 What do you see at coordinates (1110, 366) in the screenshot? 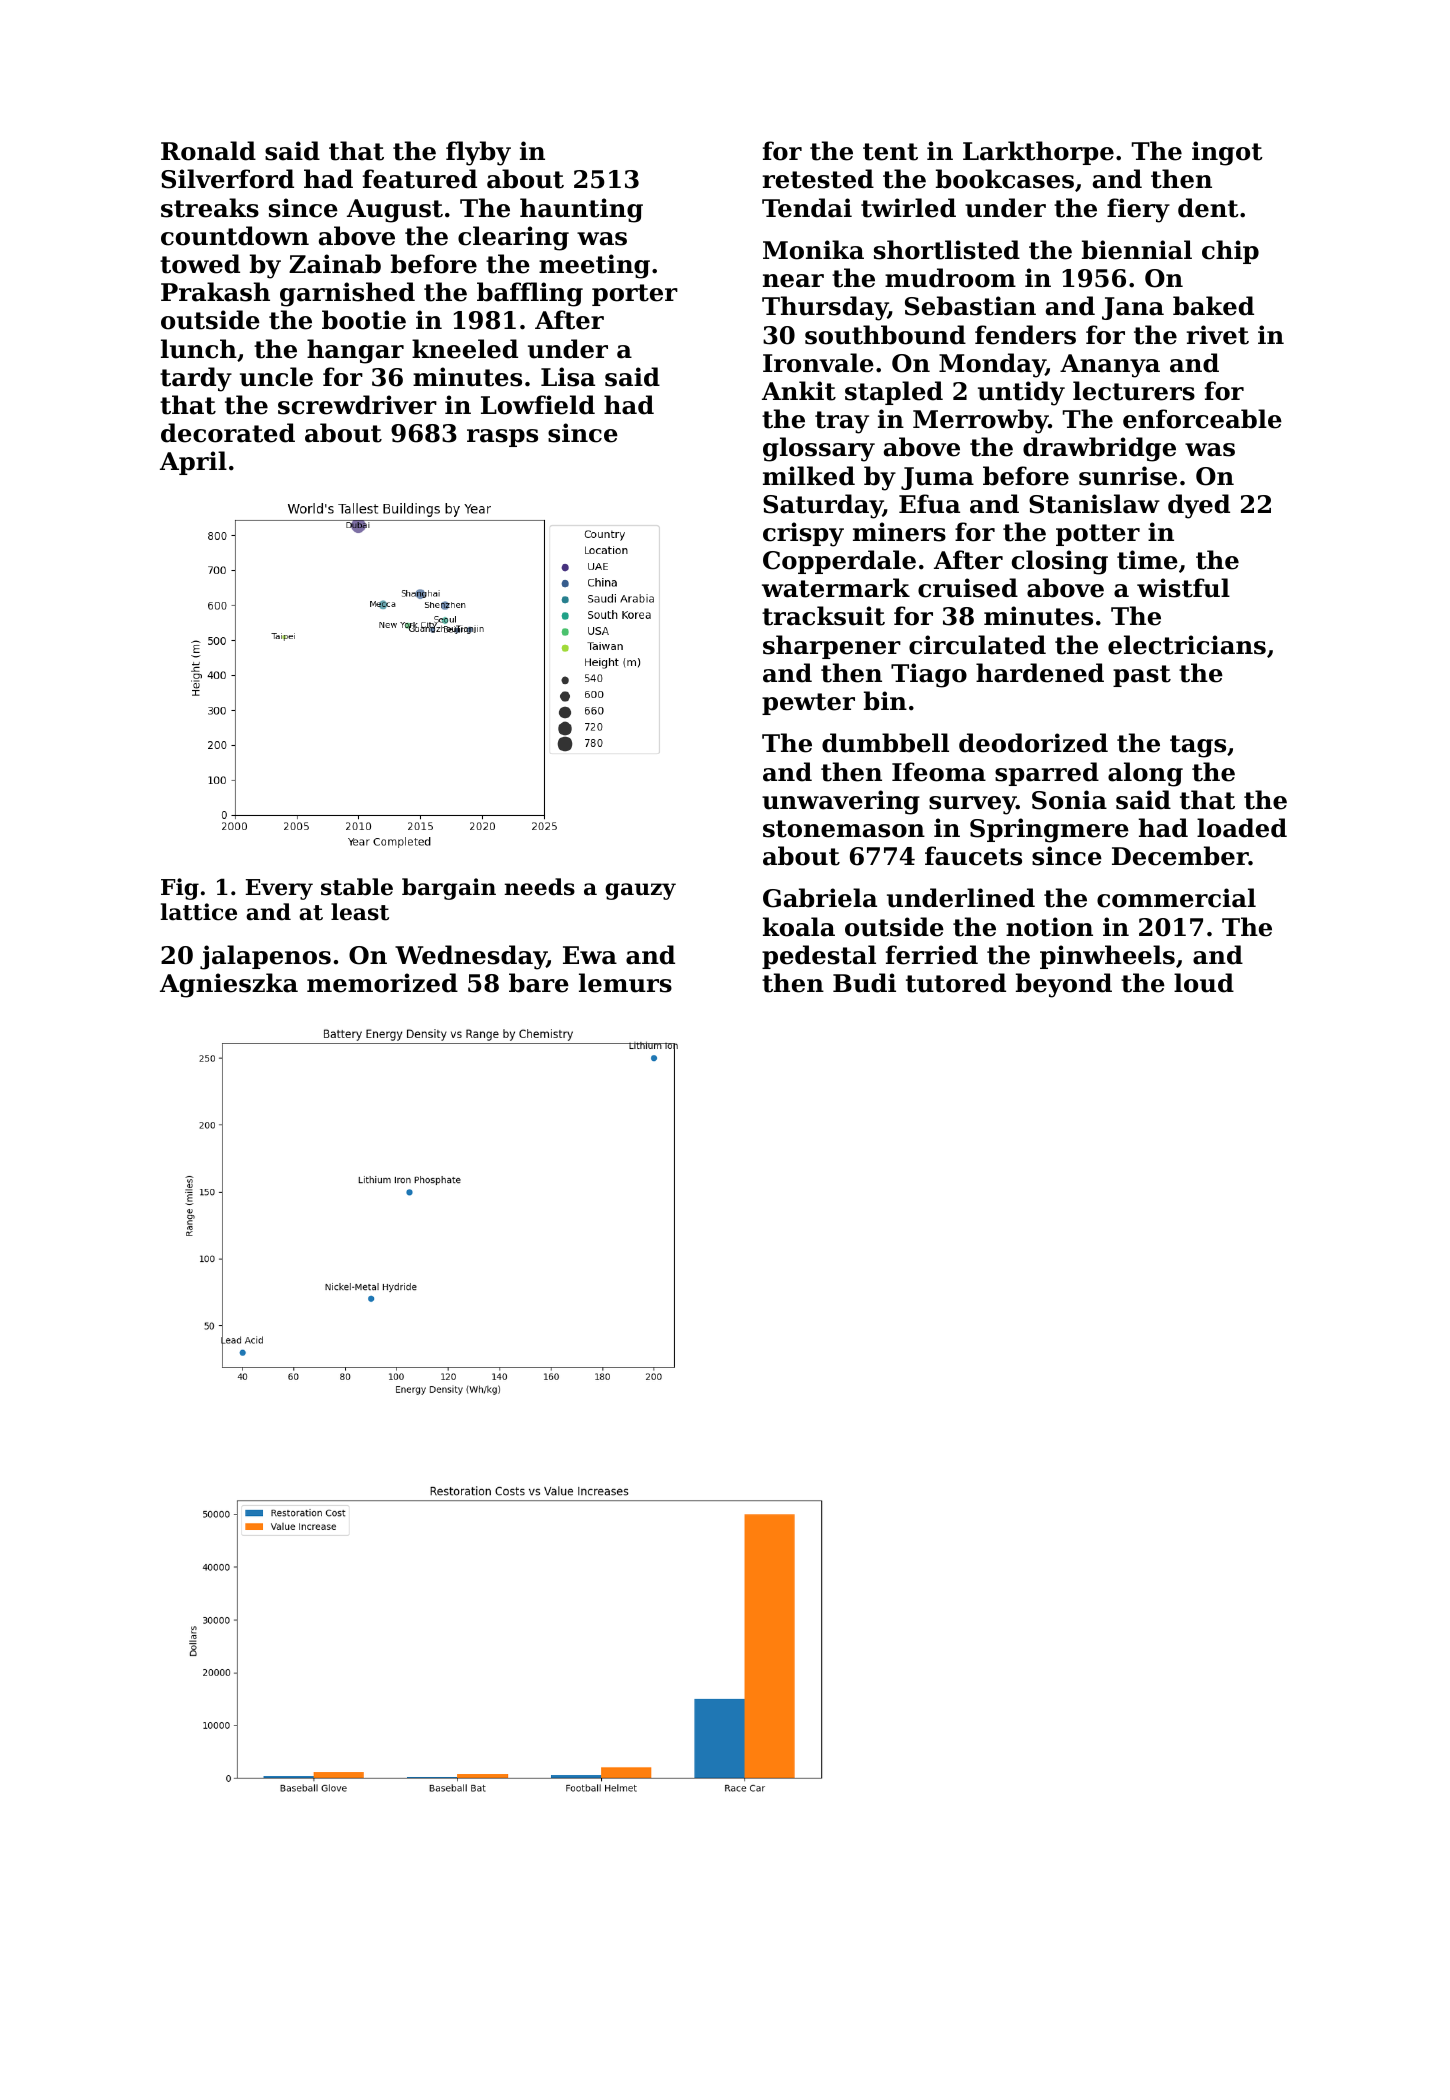
I see `Ananya` at bounding box center [1110, 366].
